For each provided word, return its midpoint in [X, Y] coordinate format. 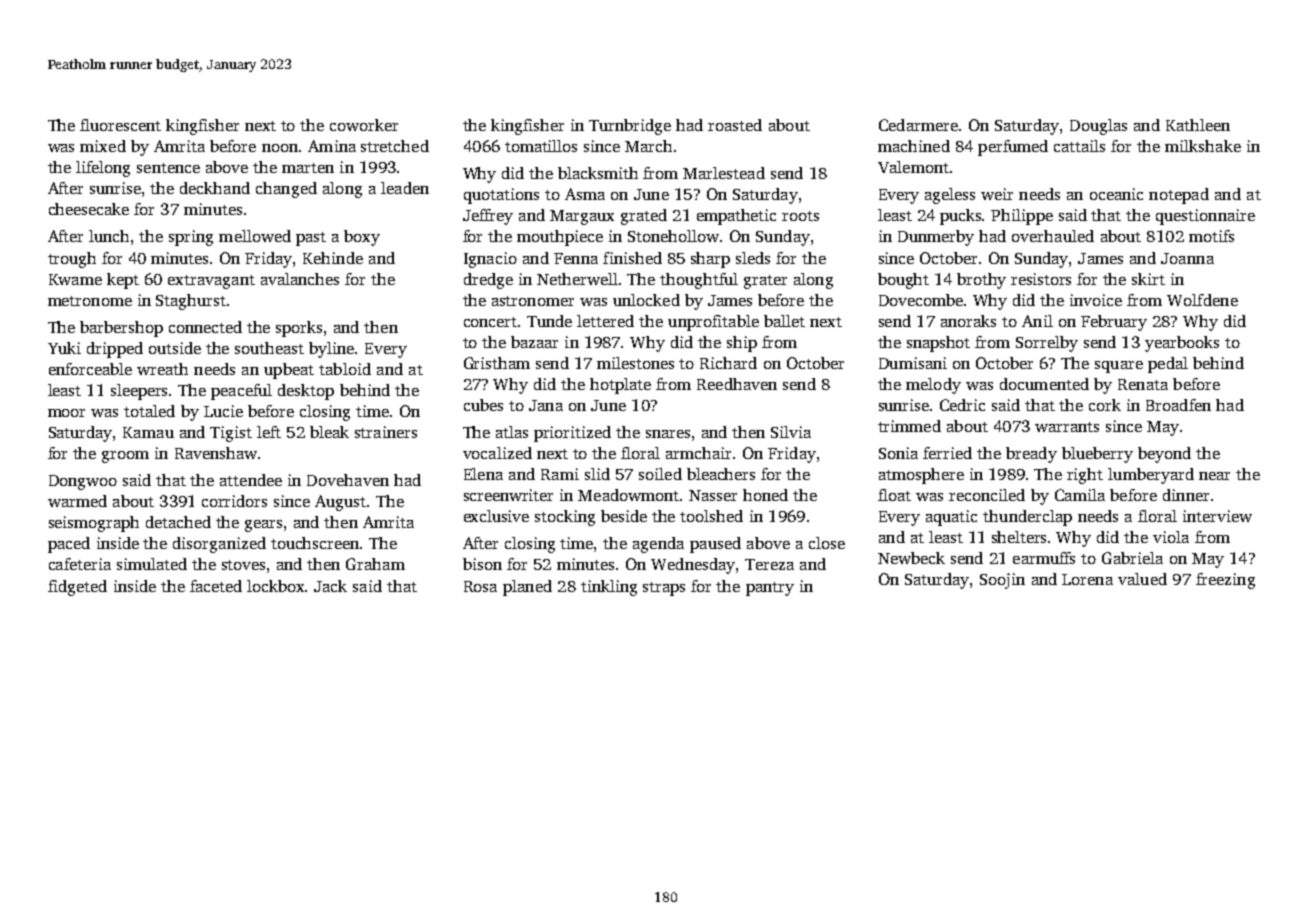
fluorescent [120, 125]
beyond [1164, 455]
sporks [299, 329]
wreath [162, 369]
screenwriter [508, 495]
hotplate [620, 386]
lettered [605, 321]
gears [263, 526]
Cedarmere [918, 125]
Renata [1143, 384]
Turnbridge [630, 127]
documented [1044, 384]
